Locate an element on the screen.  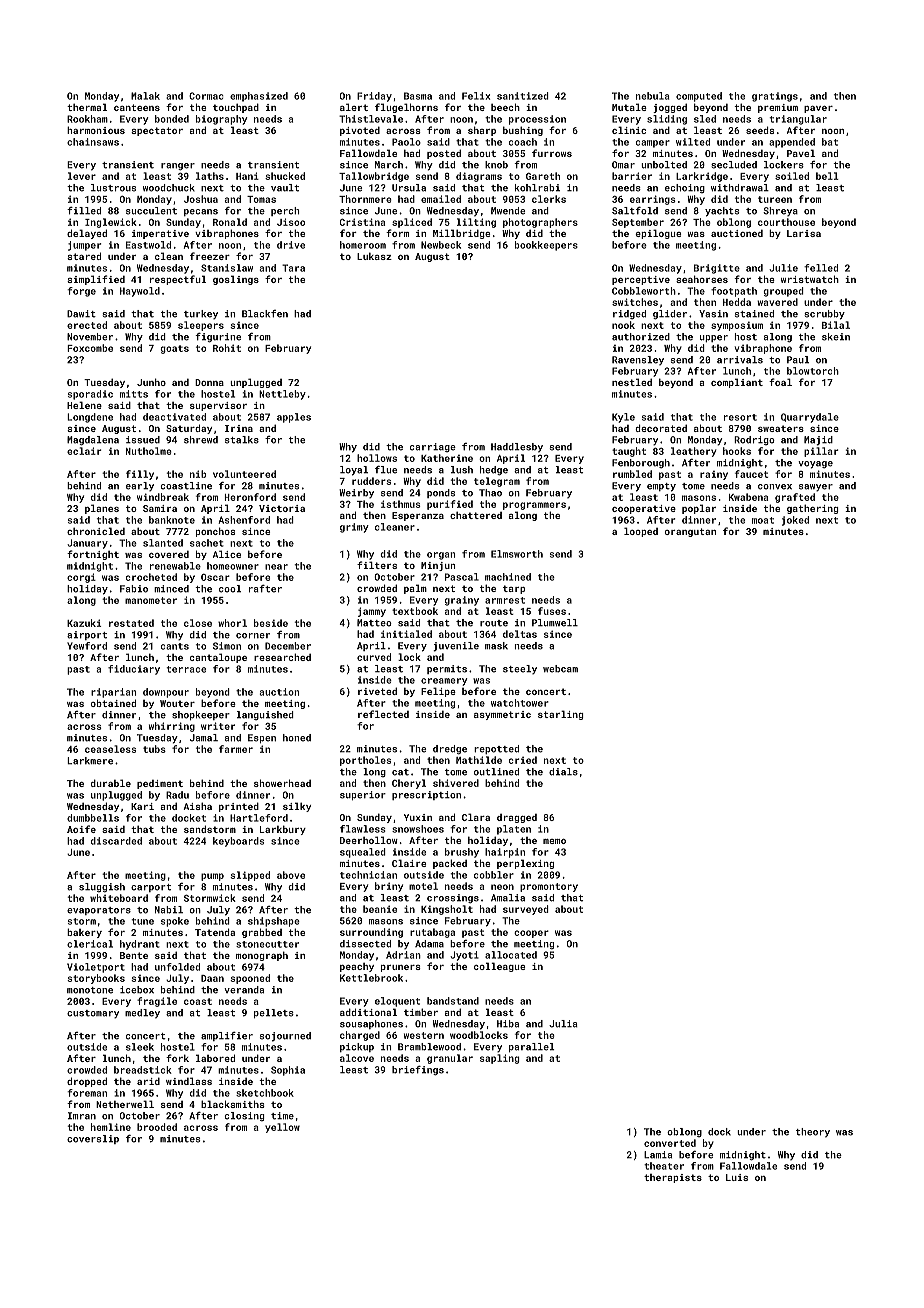
Larkbury is located at coordinates (283, 830).
